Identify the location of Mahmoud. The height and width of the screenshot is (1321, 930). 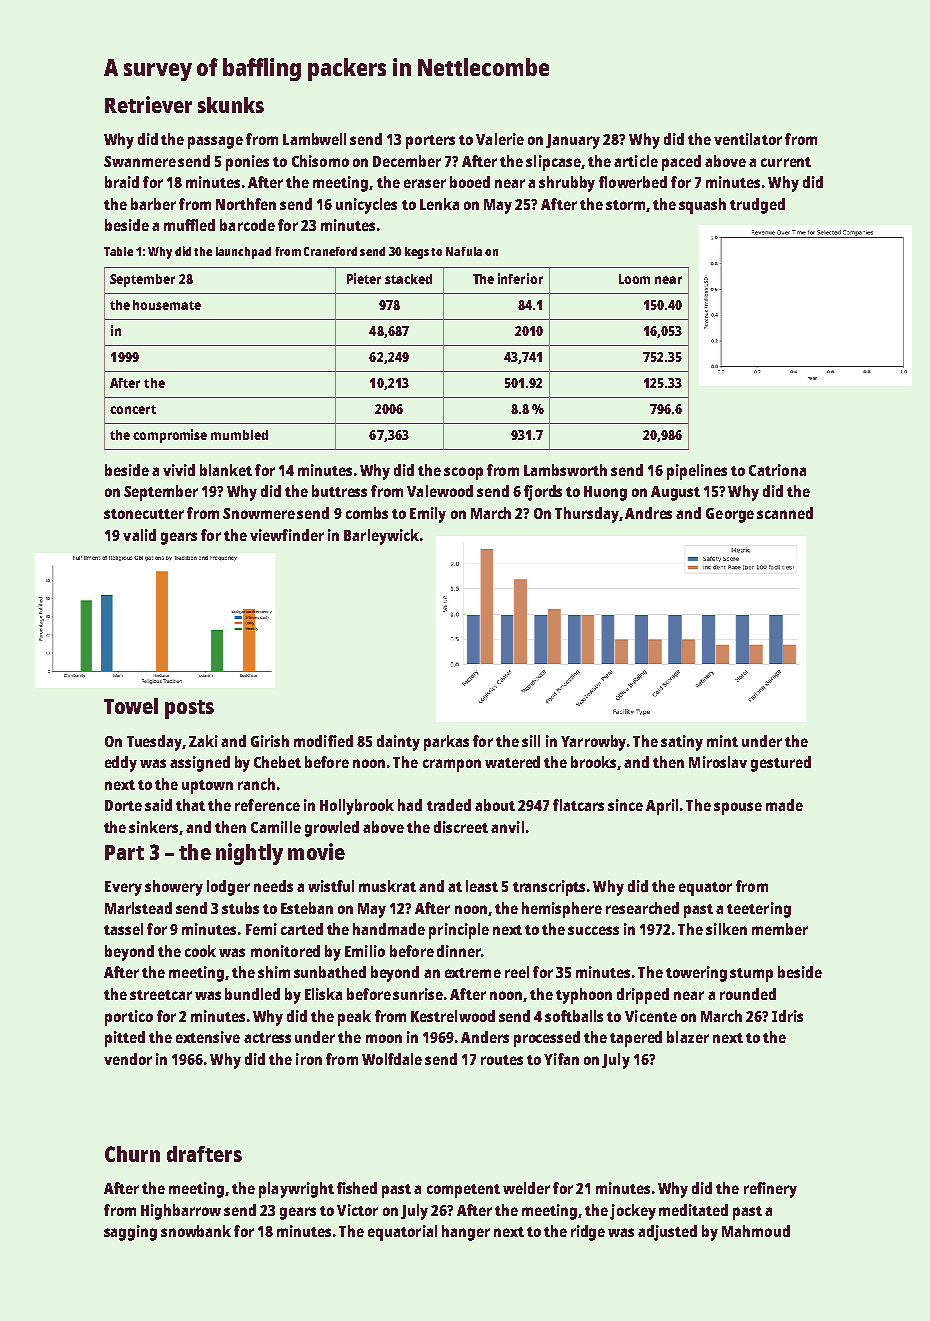
(756, 1231).
